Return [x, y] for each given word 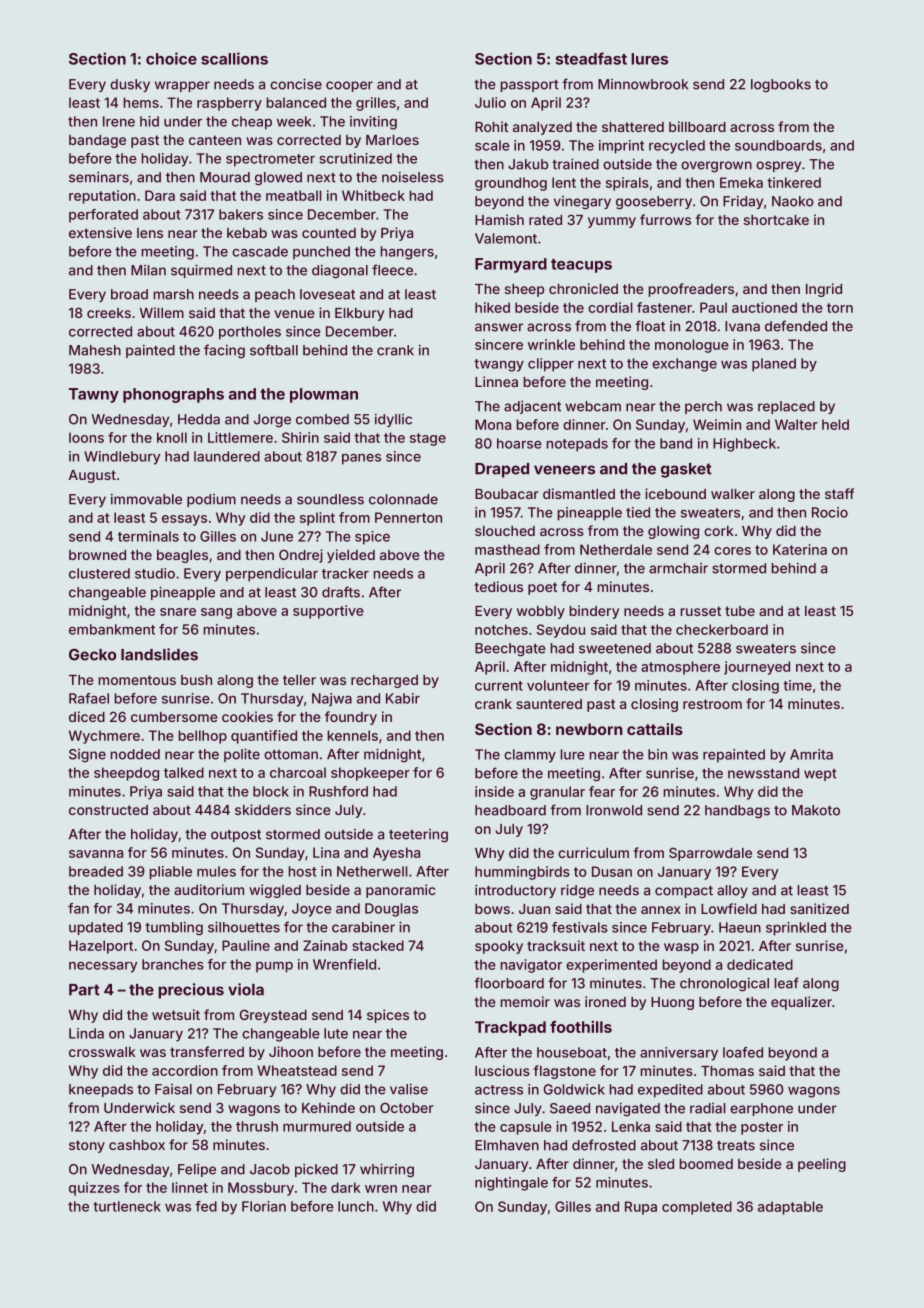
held [835, 424]
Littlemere [240, 437]
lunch [356, 1206]
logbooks [781, 85]
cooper [349, 86]
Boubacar [507, 494]
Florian [264, 1206]
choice [171, 58]
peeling [822, 1165]
